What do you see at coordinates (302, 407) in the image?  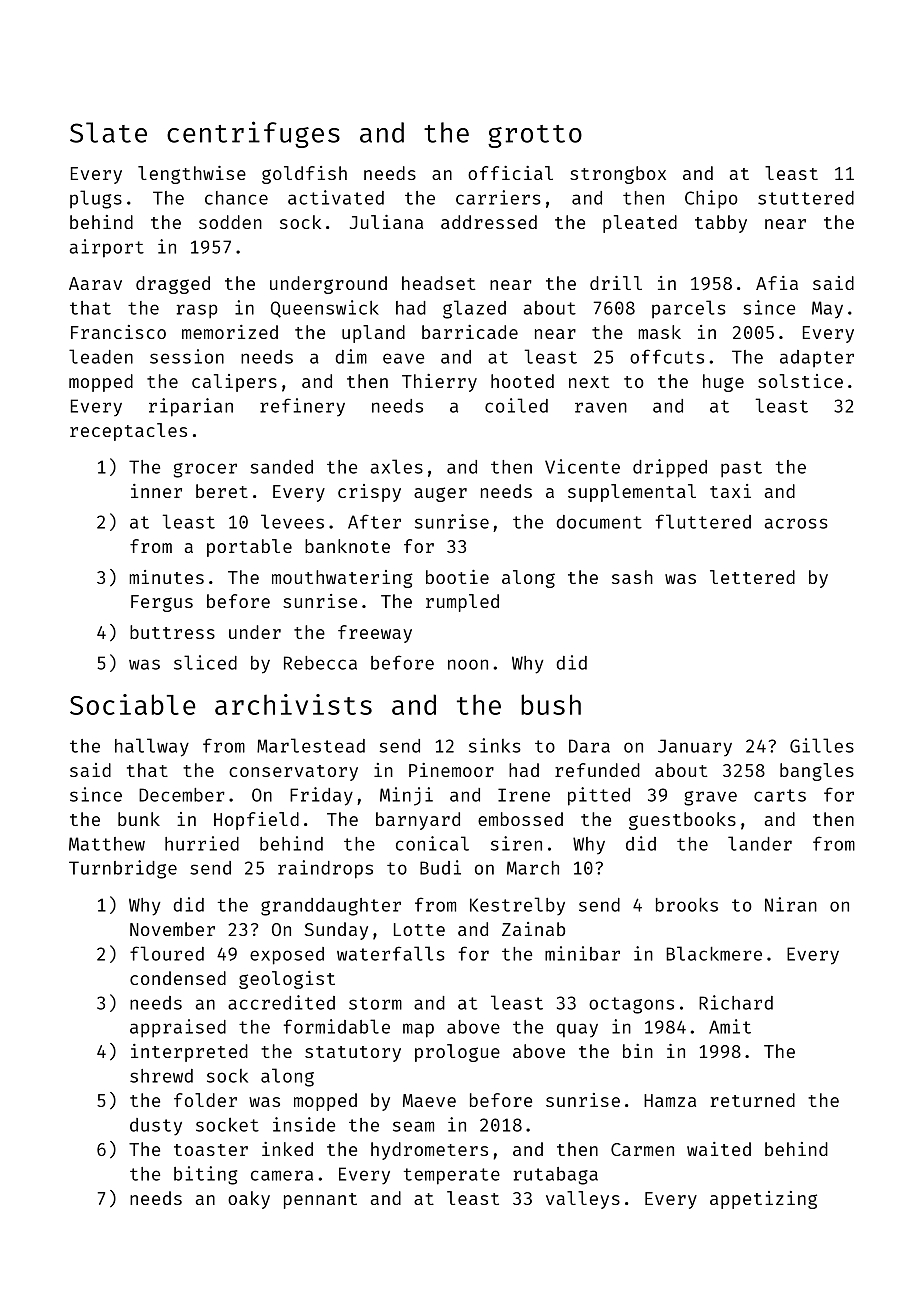 I see `refinery` at bounding box center [302, 407].
